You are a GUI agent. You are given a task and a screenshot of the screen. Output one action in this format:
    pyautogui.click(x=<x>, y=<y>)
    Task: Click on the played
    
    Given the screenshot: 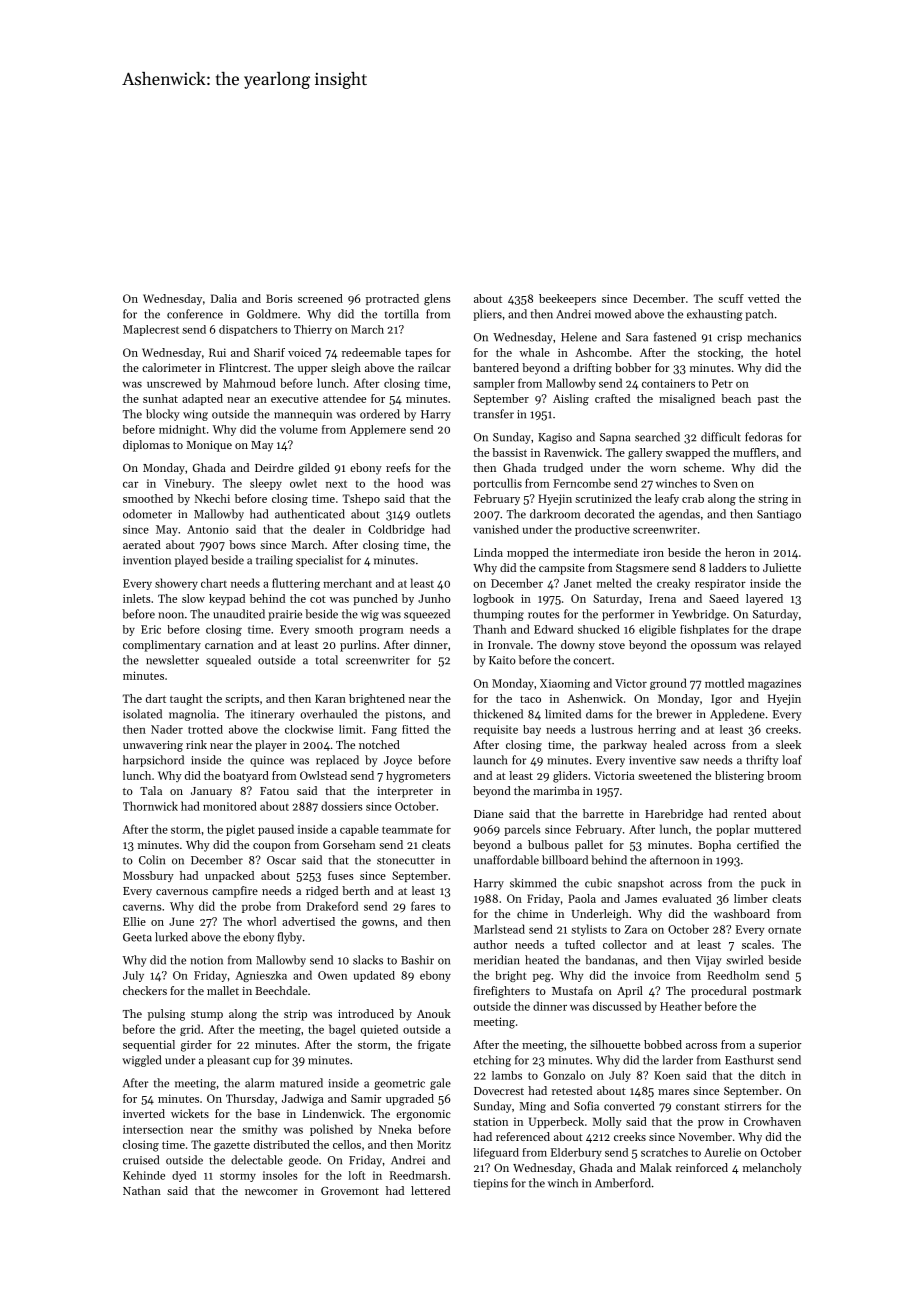 What is the action you would take?
    pyautogui.click(x=191, y=561)
